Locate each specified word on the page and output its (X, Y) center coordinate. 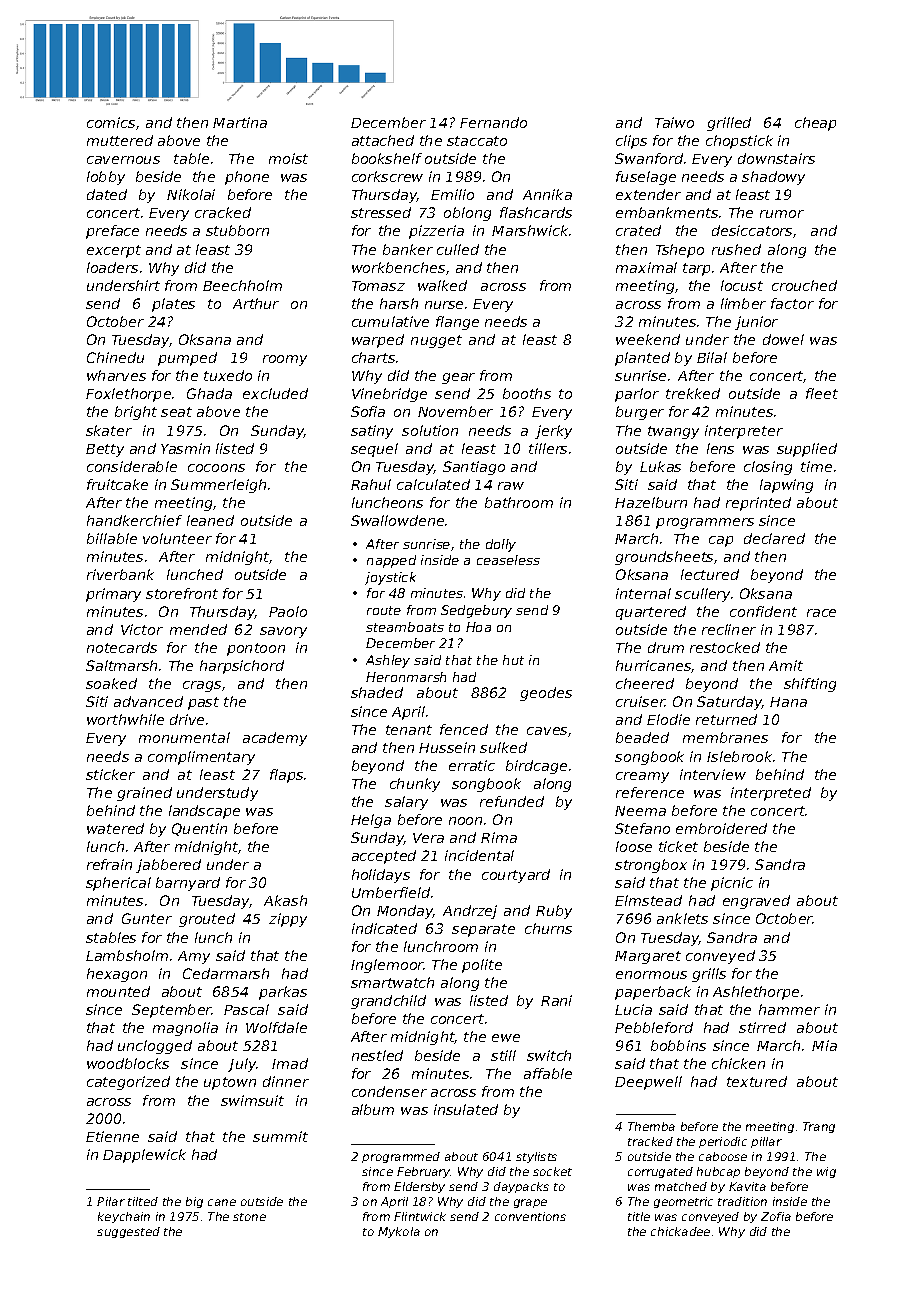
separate (483, 930)
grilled (729, 124)
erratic (472, 765)
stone (249, 1217)
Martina (240, 122)
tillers (548, 448)
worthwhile (125, 719)
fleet (822, 393)
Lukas (660, 466)
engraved (756, 902)
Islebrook (739, 756)
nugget (436, 341)
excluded (275, 393)
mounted (118, 991)
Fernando (493, 122)
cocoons (216, 468)
